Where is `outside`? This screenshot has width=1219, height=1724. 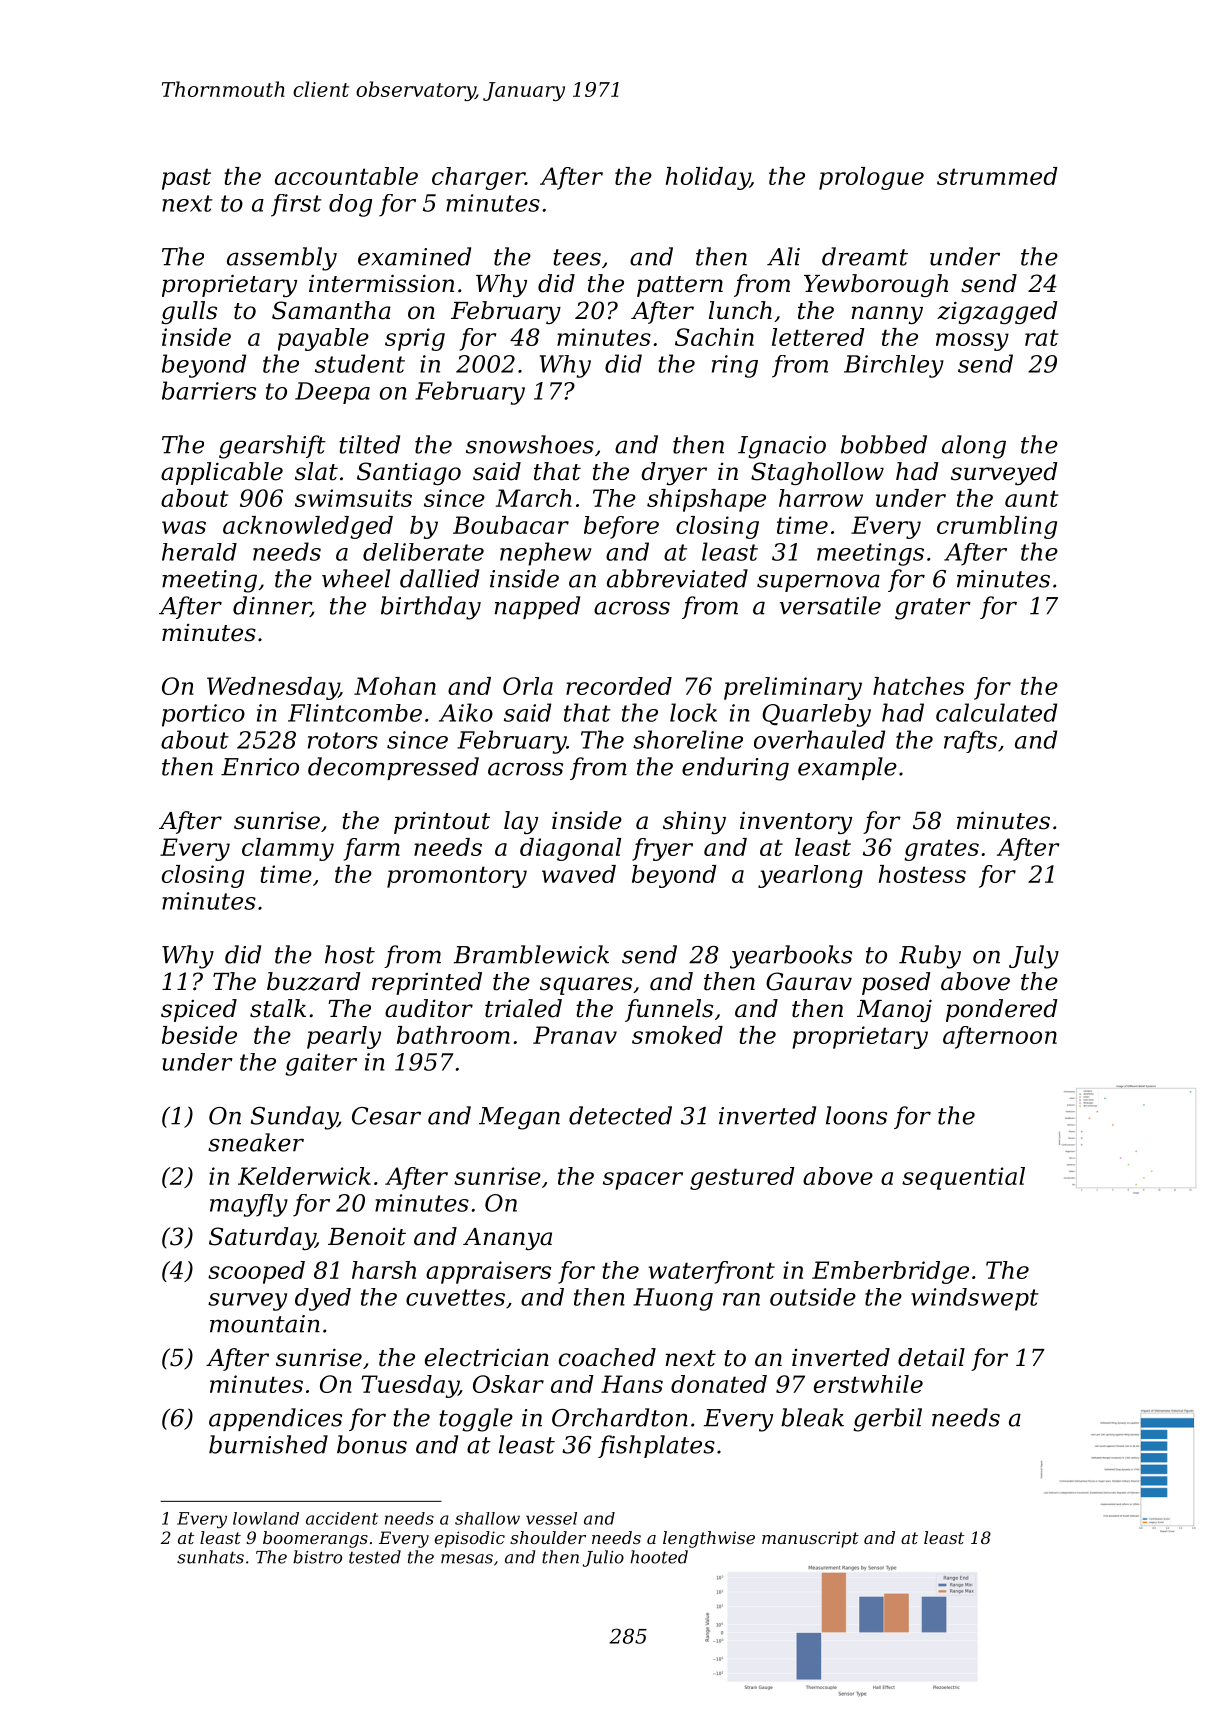
outside is located at coordinates (813, 1297).
